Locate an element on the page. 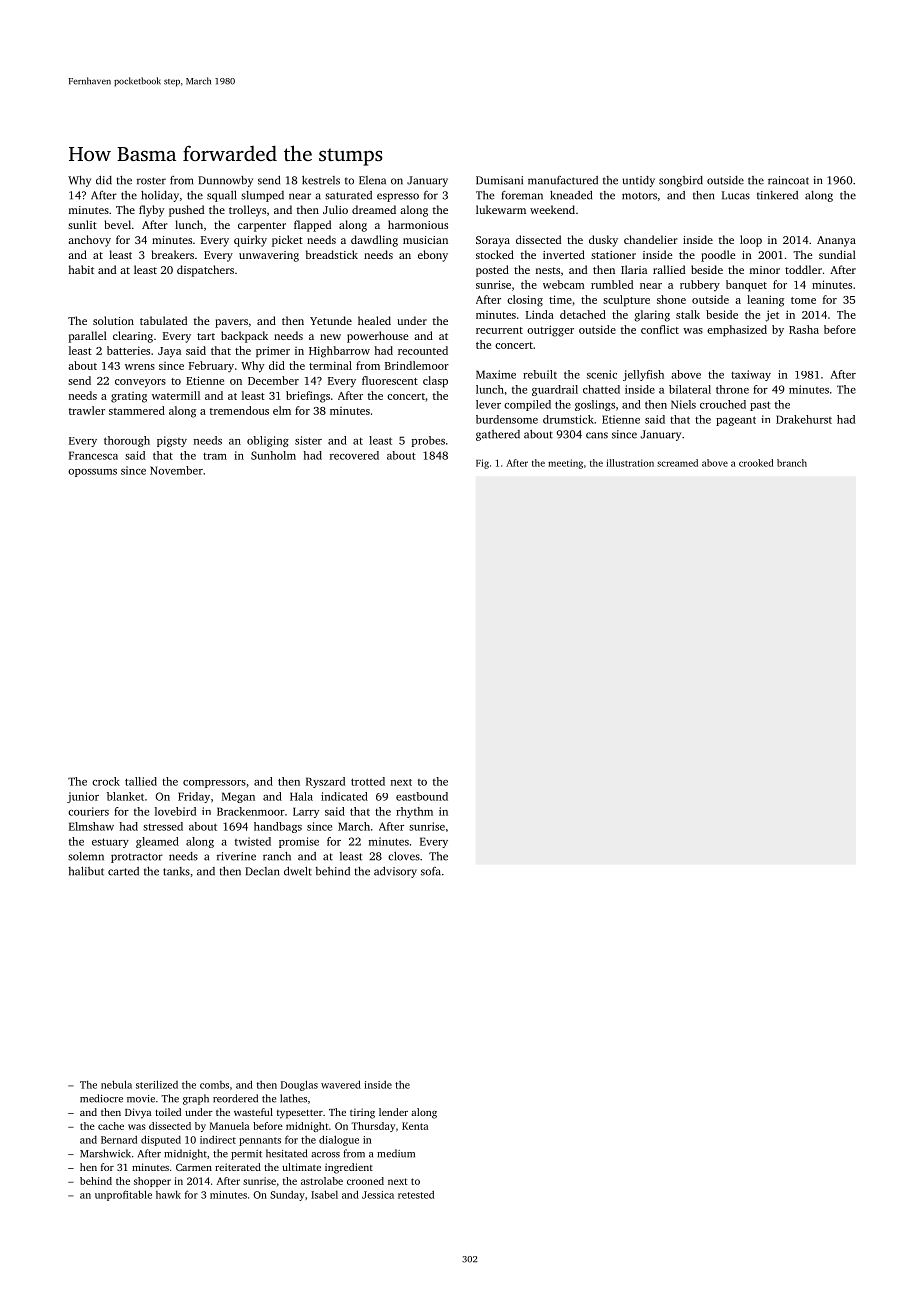 This image has width=924, height=1314. sofa is located at coordinates (431, 871).
